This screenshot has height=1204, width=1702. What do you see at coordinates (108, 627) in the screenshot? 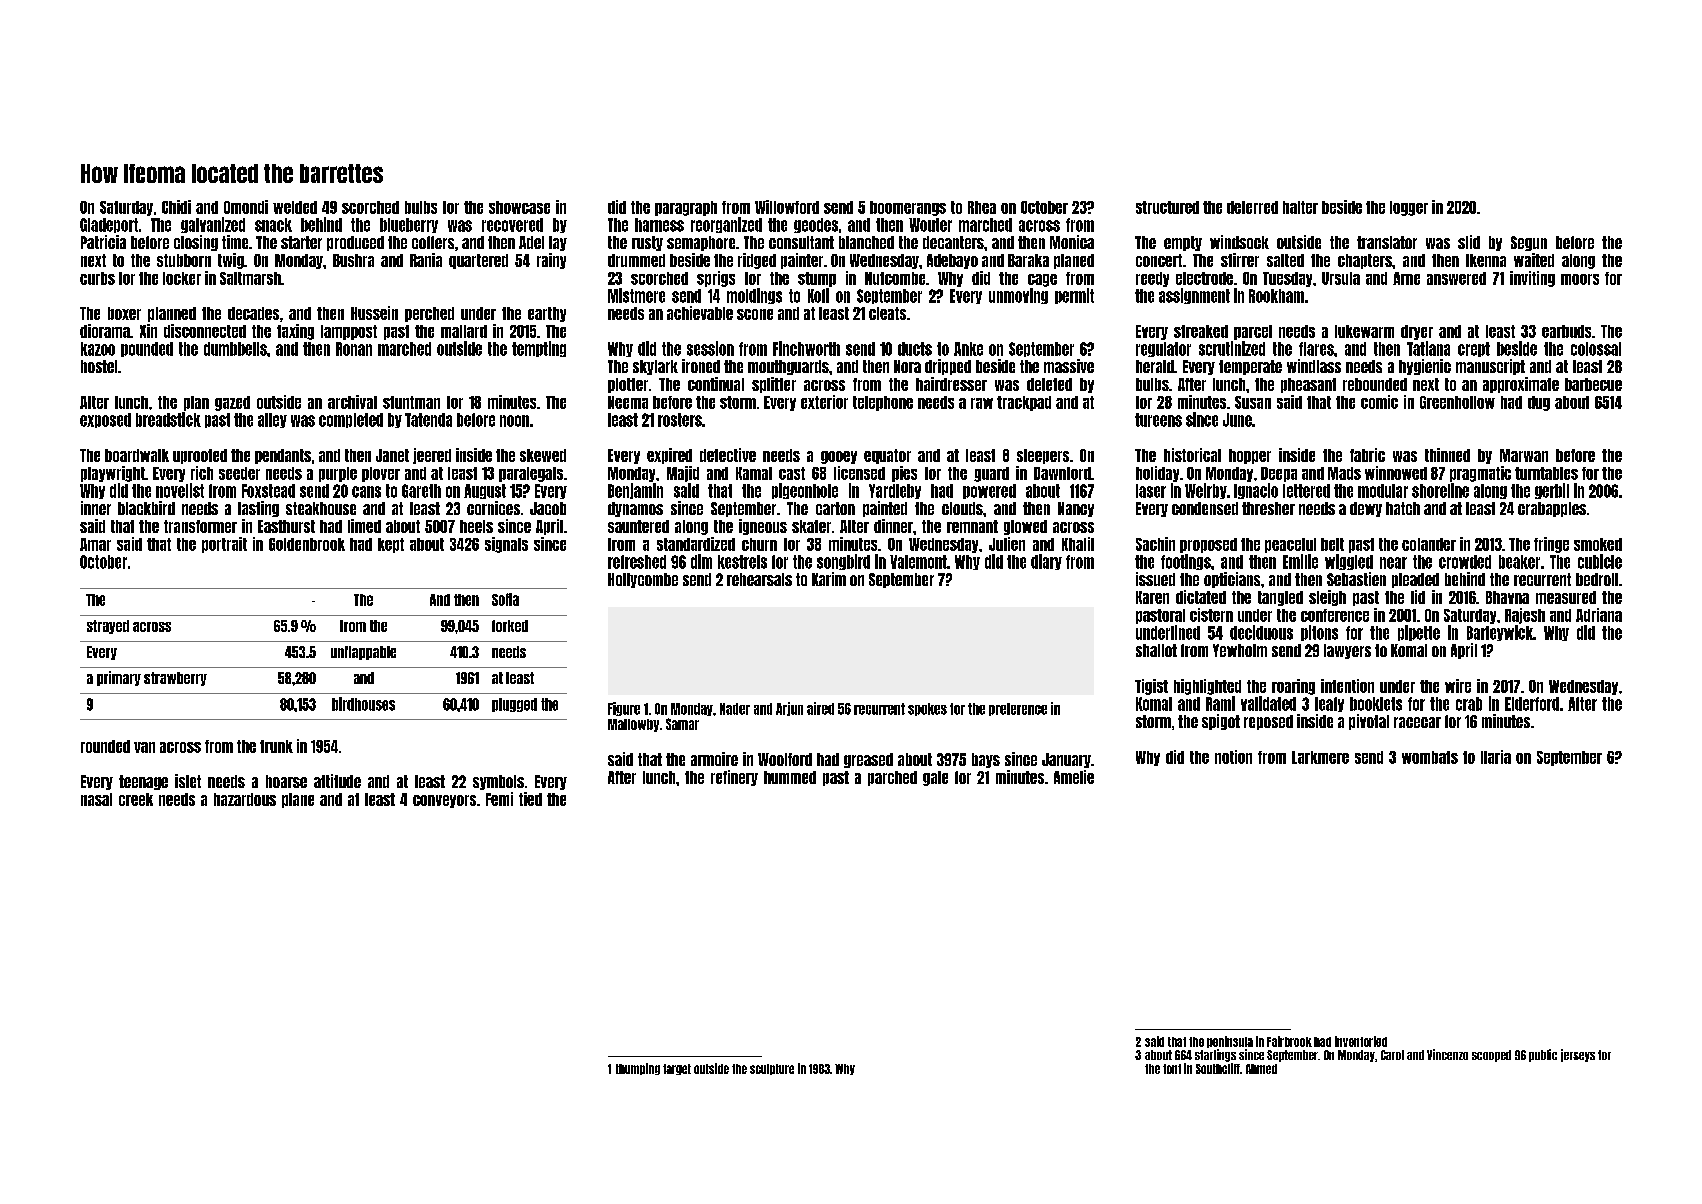
I see `strayed` at bounding box center [108, 627].
